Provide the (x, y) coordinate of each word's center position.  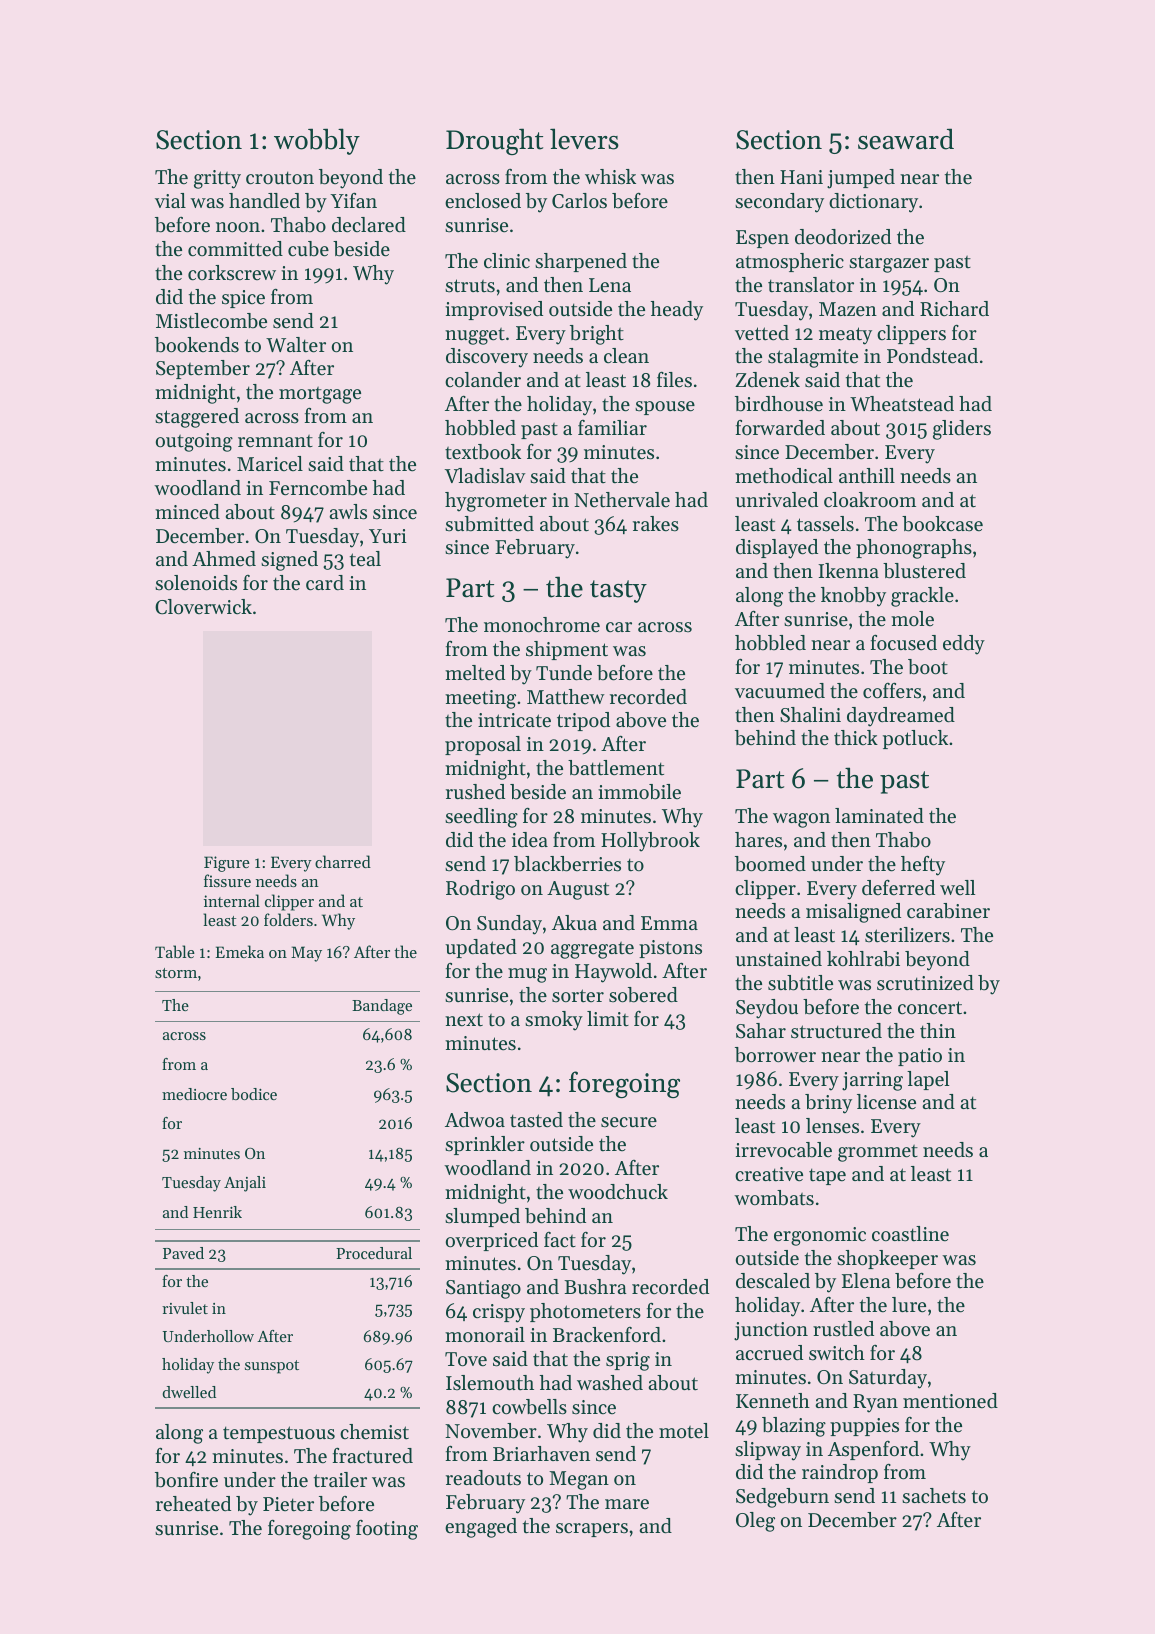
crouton (280, 178)
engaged (481, 1528)
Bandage (382, 1007)
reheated (193, 1504)
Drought (494, 141)
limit (608, 1018)
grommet (878, 1153)
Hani (801, 177)
